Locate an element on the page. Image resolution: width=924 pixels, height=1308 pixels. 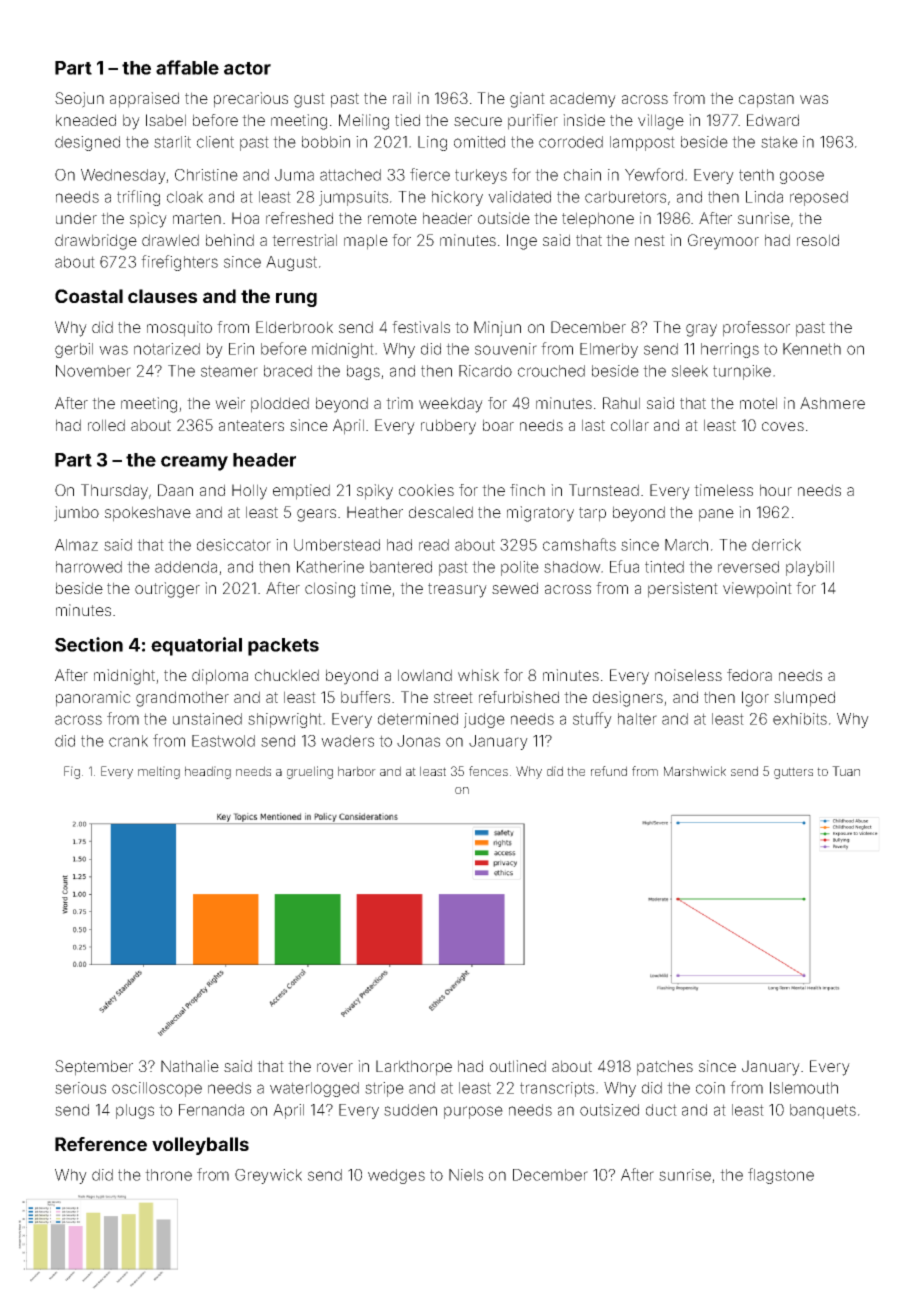
rubbery is located at coordinates (448, 427).
